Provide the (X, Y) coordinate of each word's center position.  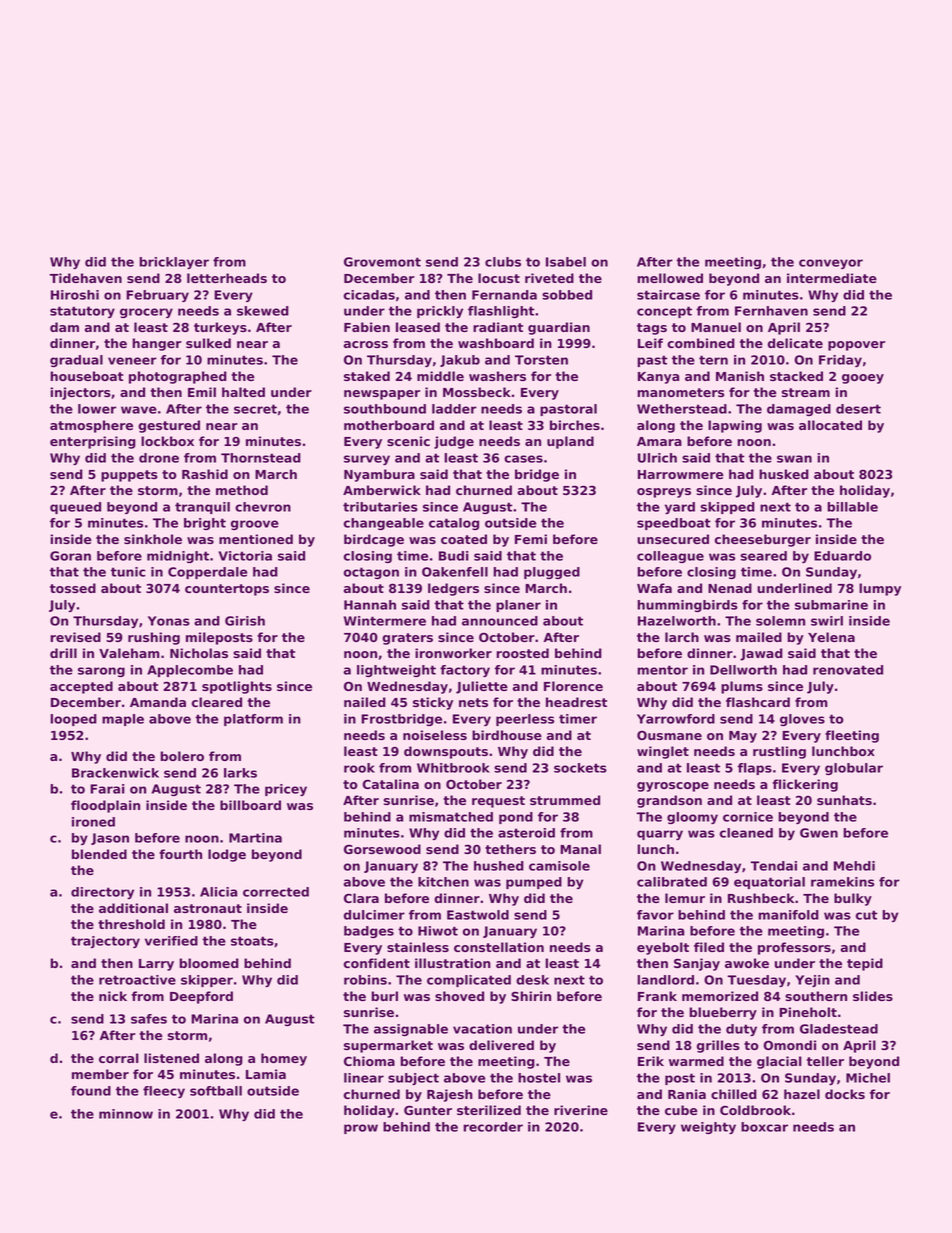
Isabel (566, 262)
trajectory (105, 942)
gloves (802, 720)
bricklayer (174, 263)
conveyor (831, 264)
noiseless (435, 735)
